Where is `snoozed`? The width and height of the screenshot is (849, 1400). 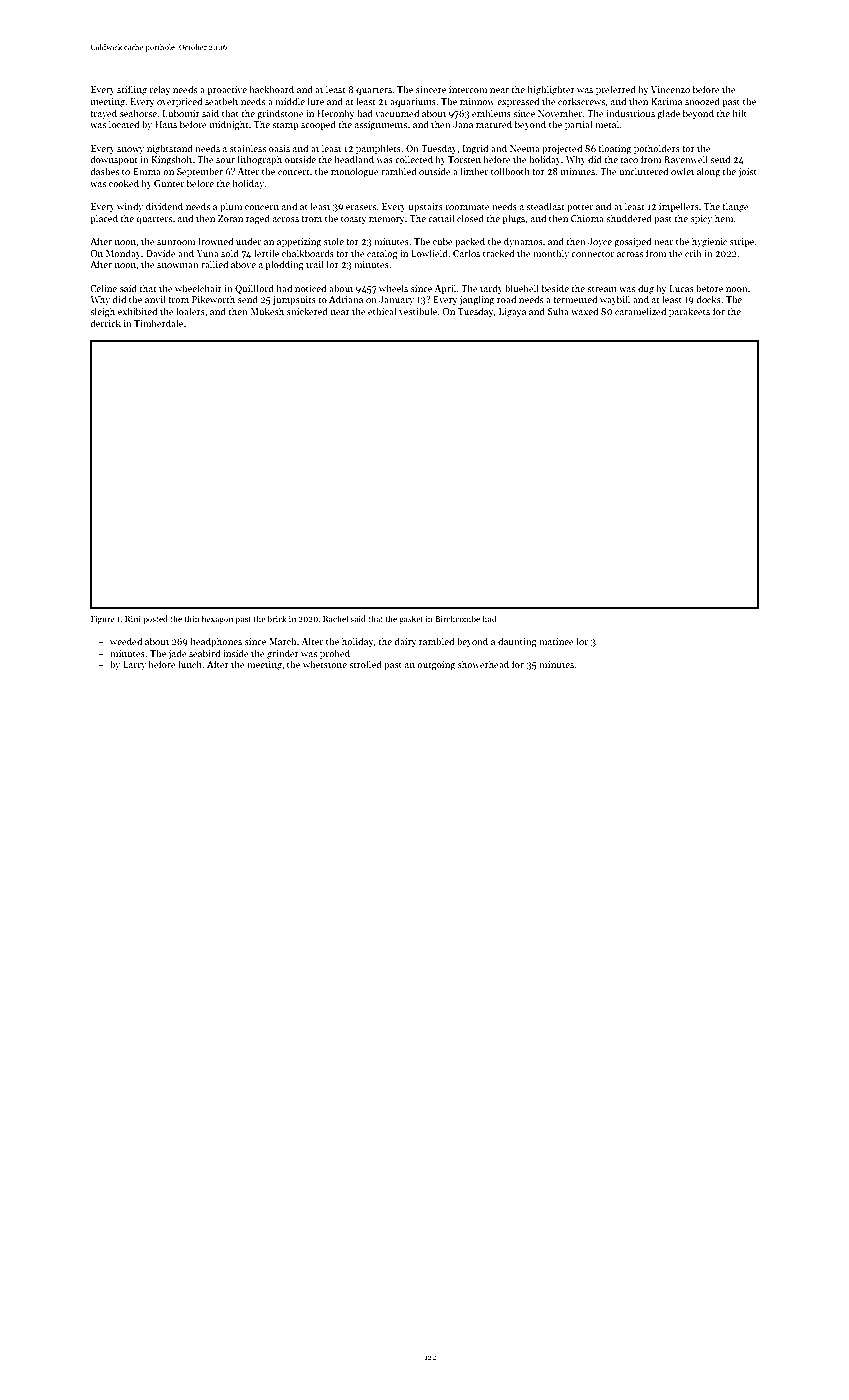 snoozed is located at coordinates (702, 101).
